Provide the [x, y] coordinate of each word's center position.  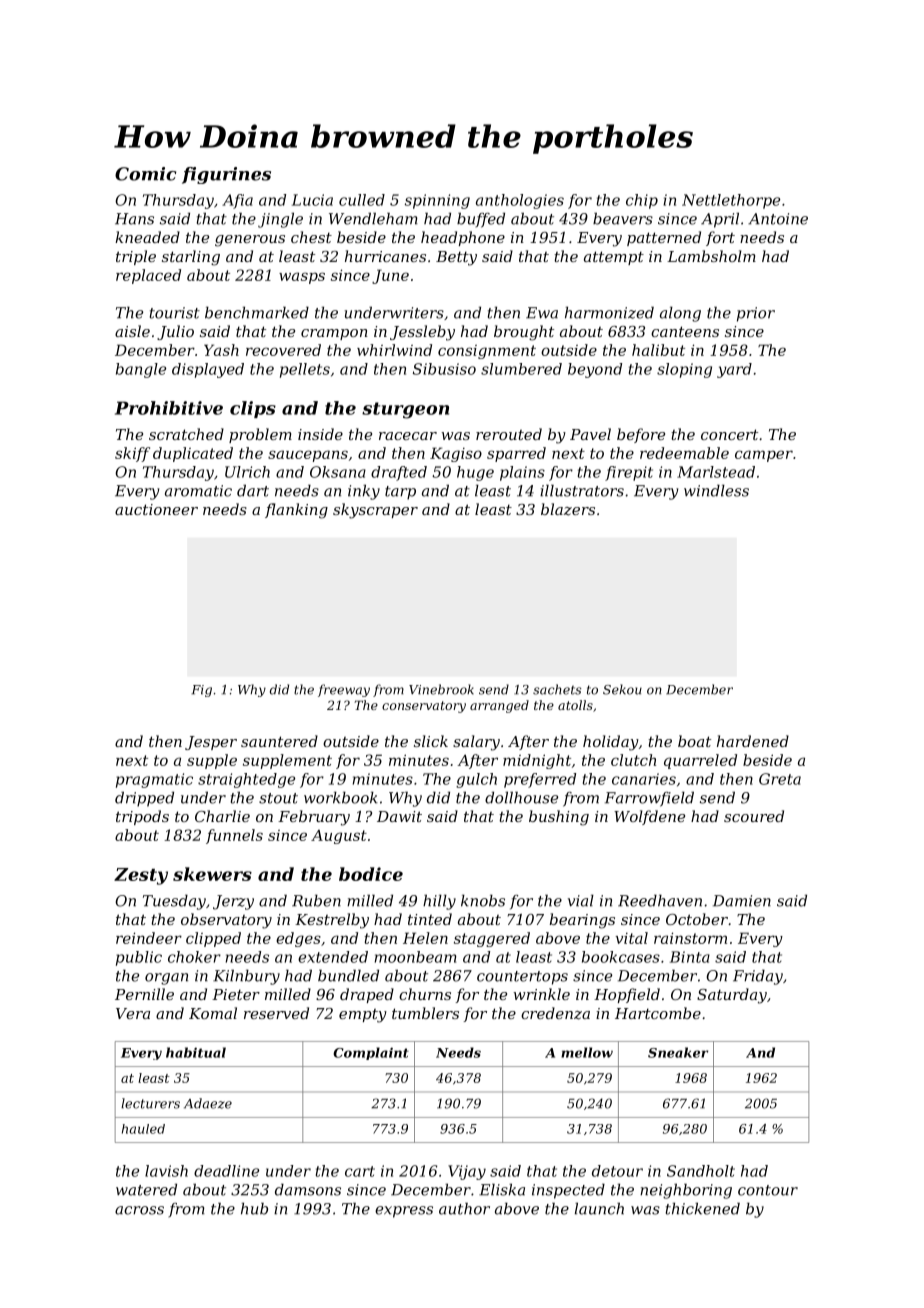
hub [254, 1208]
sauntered [279, 741]
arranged [499, 706]
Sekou [622, 689]
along [680, 314]
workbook [341, 797]
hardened [753, 741]
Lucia [312, 200]
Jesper [211, 743]
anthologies [520, 201]
